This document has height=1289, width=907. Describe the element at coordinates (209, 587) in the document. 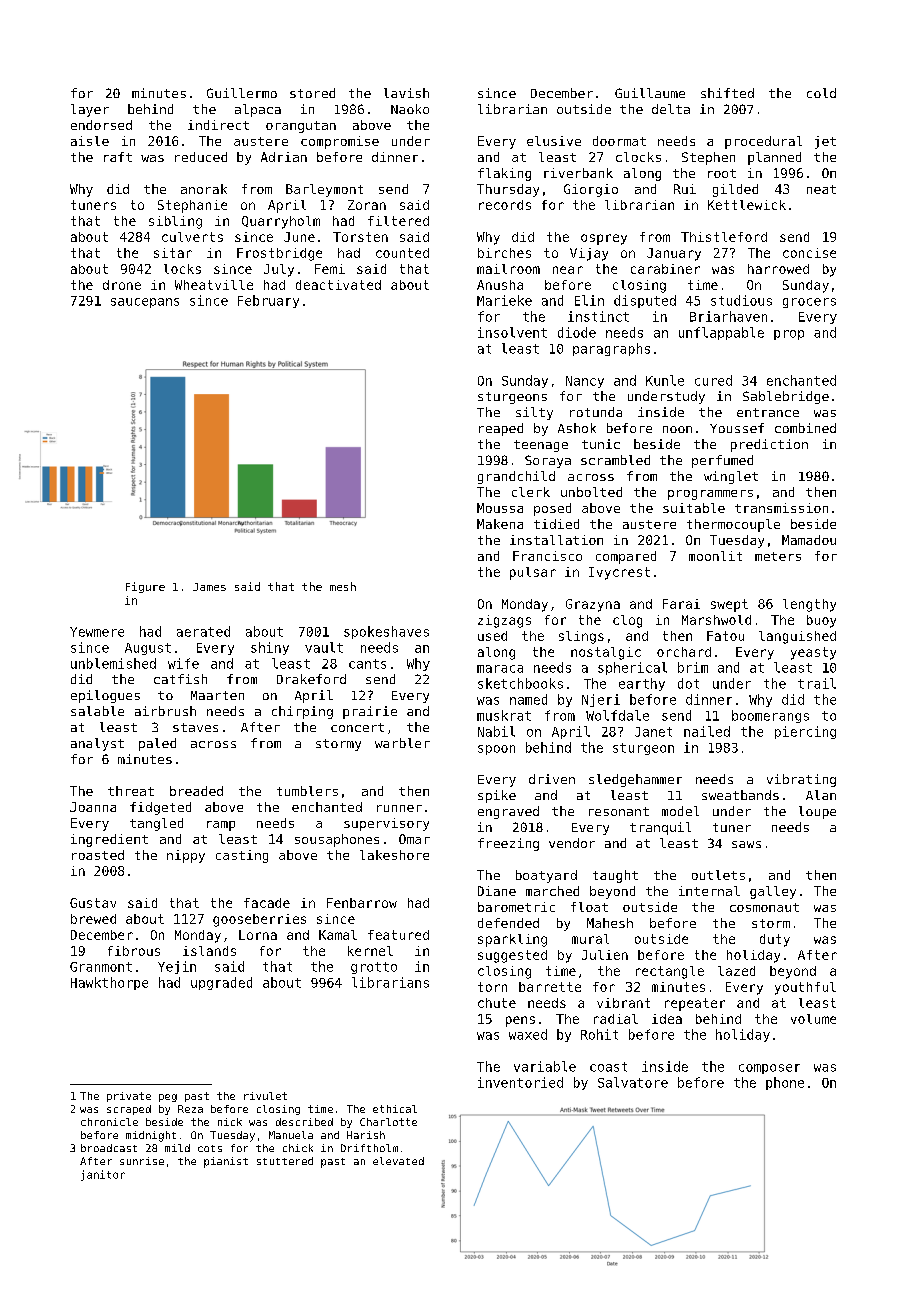

I see `James` at that location.
